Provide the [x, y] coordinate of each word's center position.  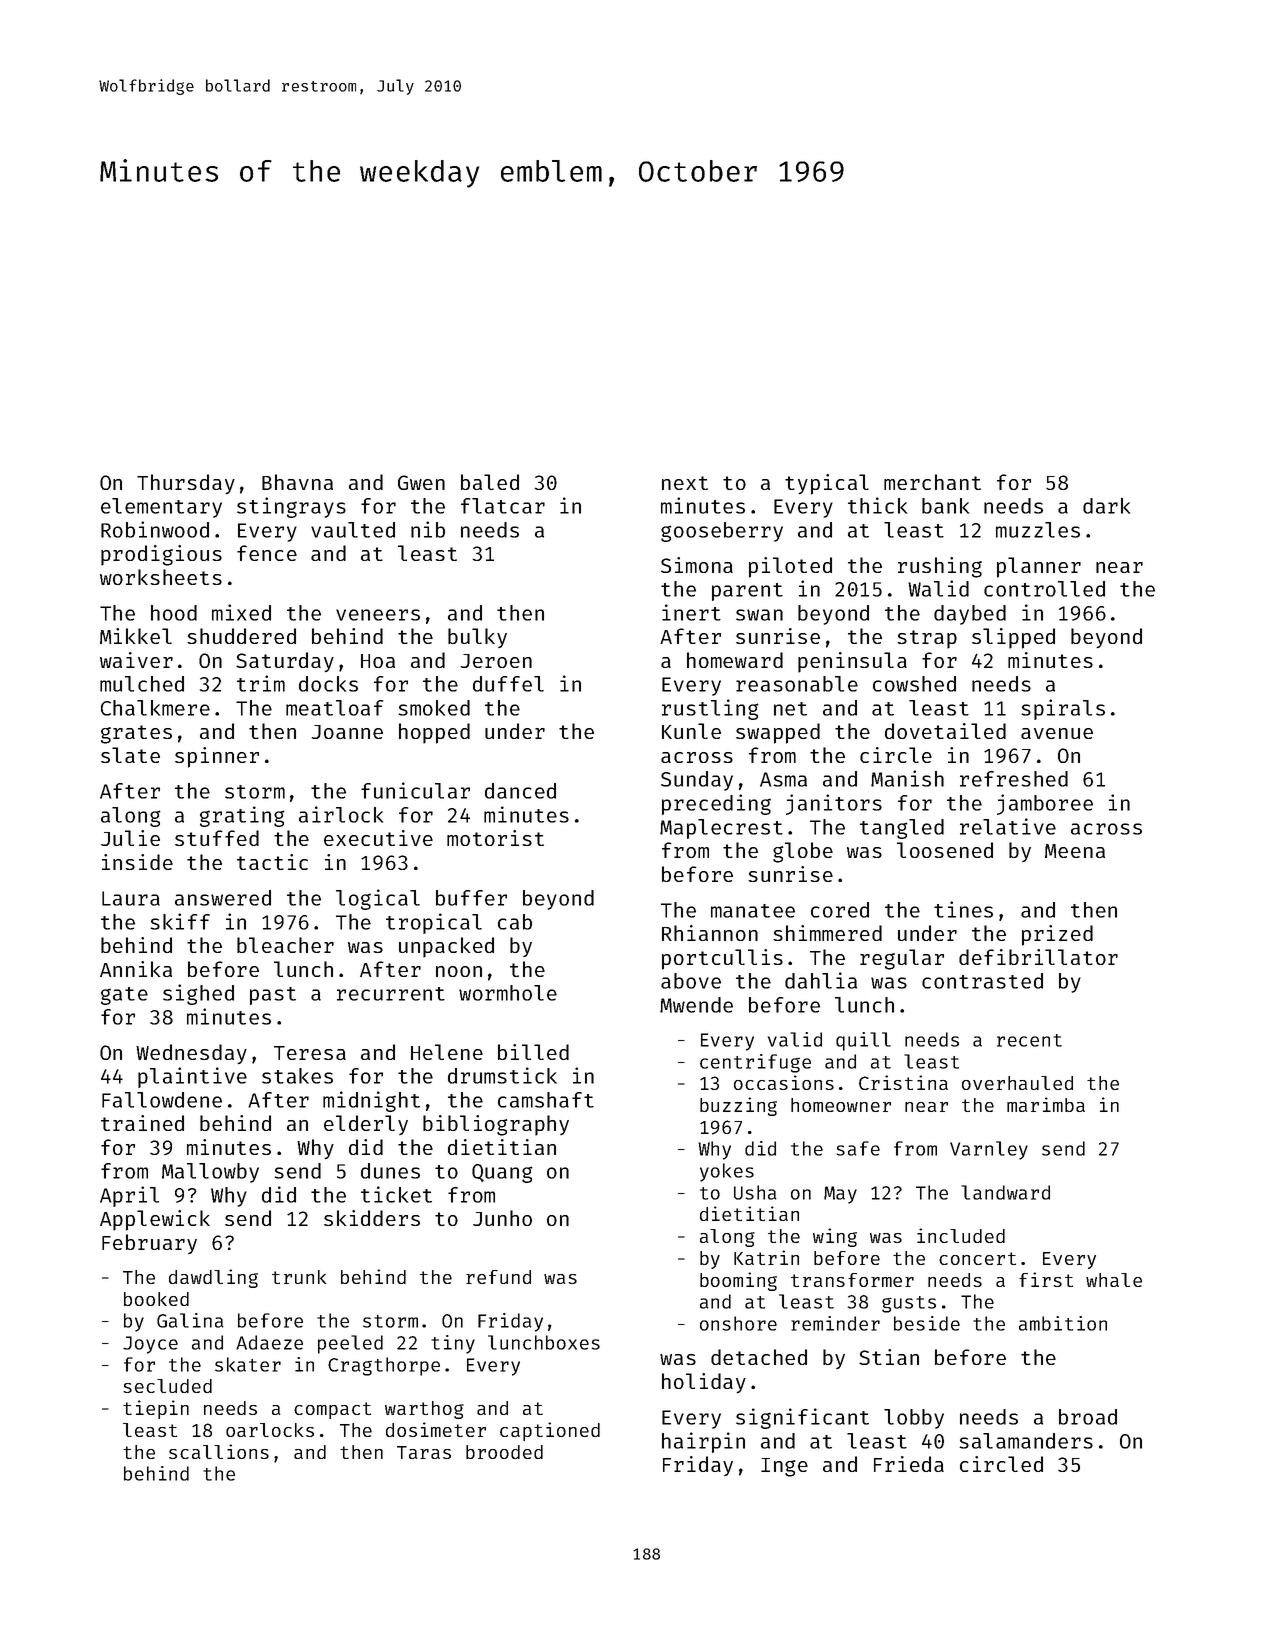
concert [977, 1258]
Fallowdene [162, 1100]
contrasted [982, 981]
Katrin [766, 1257]
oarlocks [270, 1430]
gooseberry [722, 532]
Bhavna [297, 482]
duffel [508, 684]
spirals [1063, 709]
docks [328, 684]
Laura [131, 898]
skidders [372, 1218]
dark [1106, 506]
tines [963, 909]
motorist [495, 838]
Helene [447, 1052]
